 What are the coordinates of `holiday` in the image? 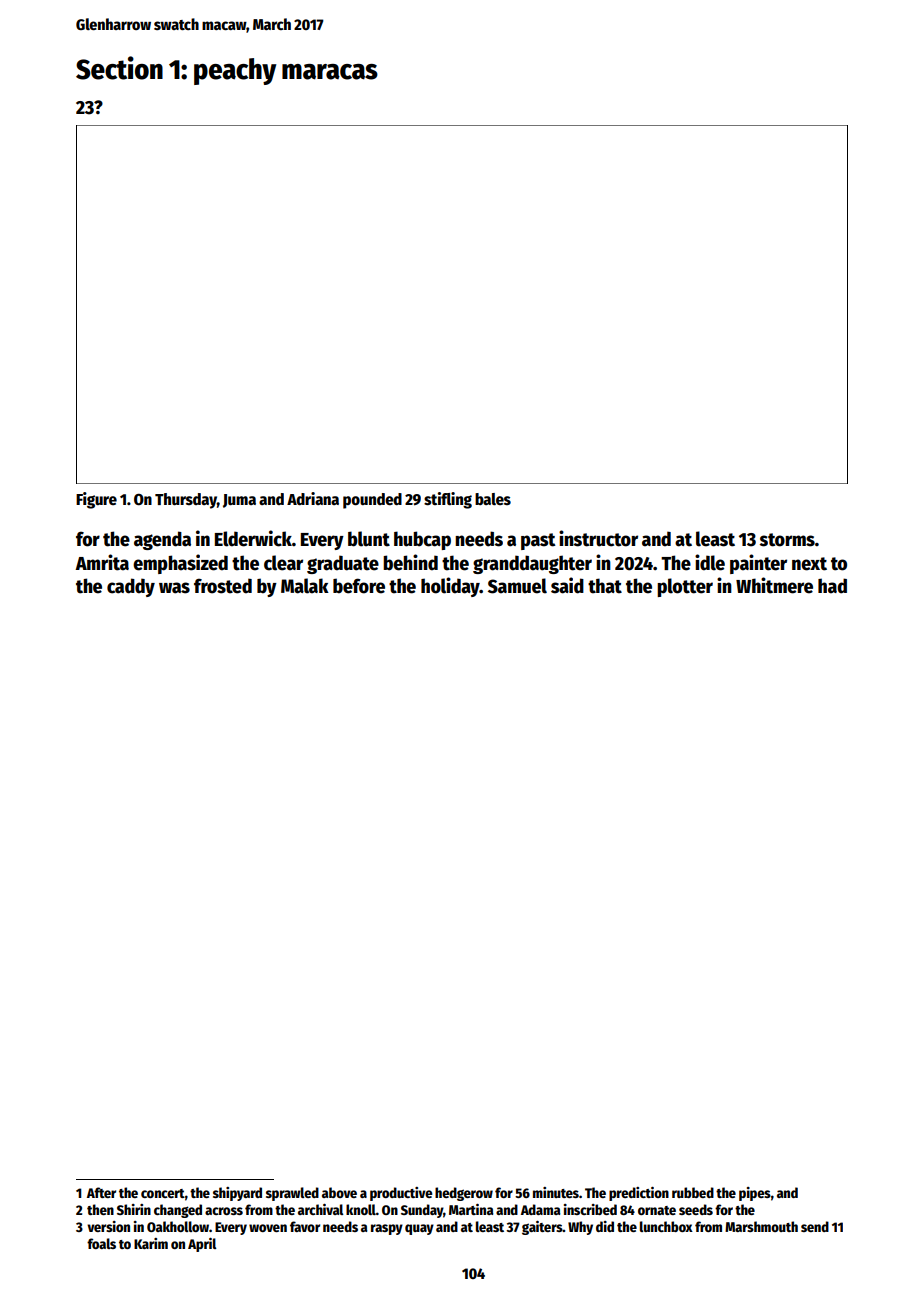 It's located at (450, 587).
